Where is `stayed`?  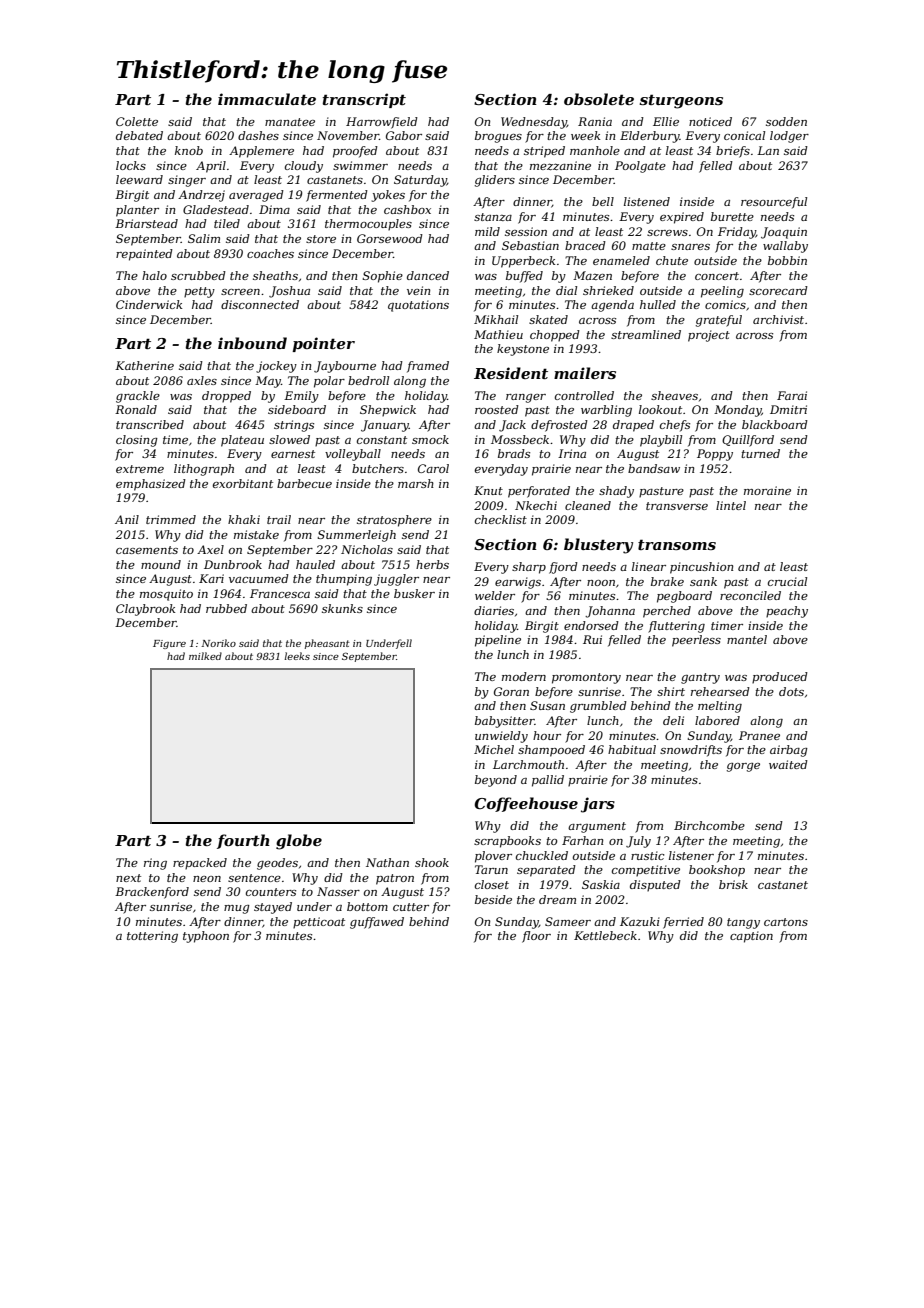
stayed is located at coordinates (273, 908).
